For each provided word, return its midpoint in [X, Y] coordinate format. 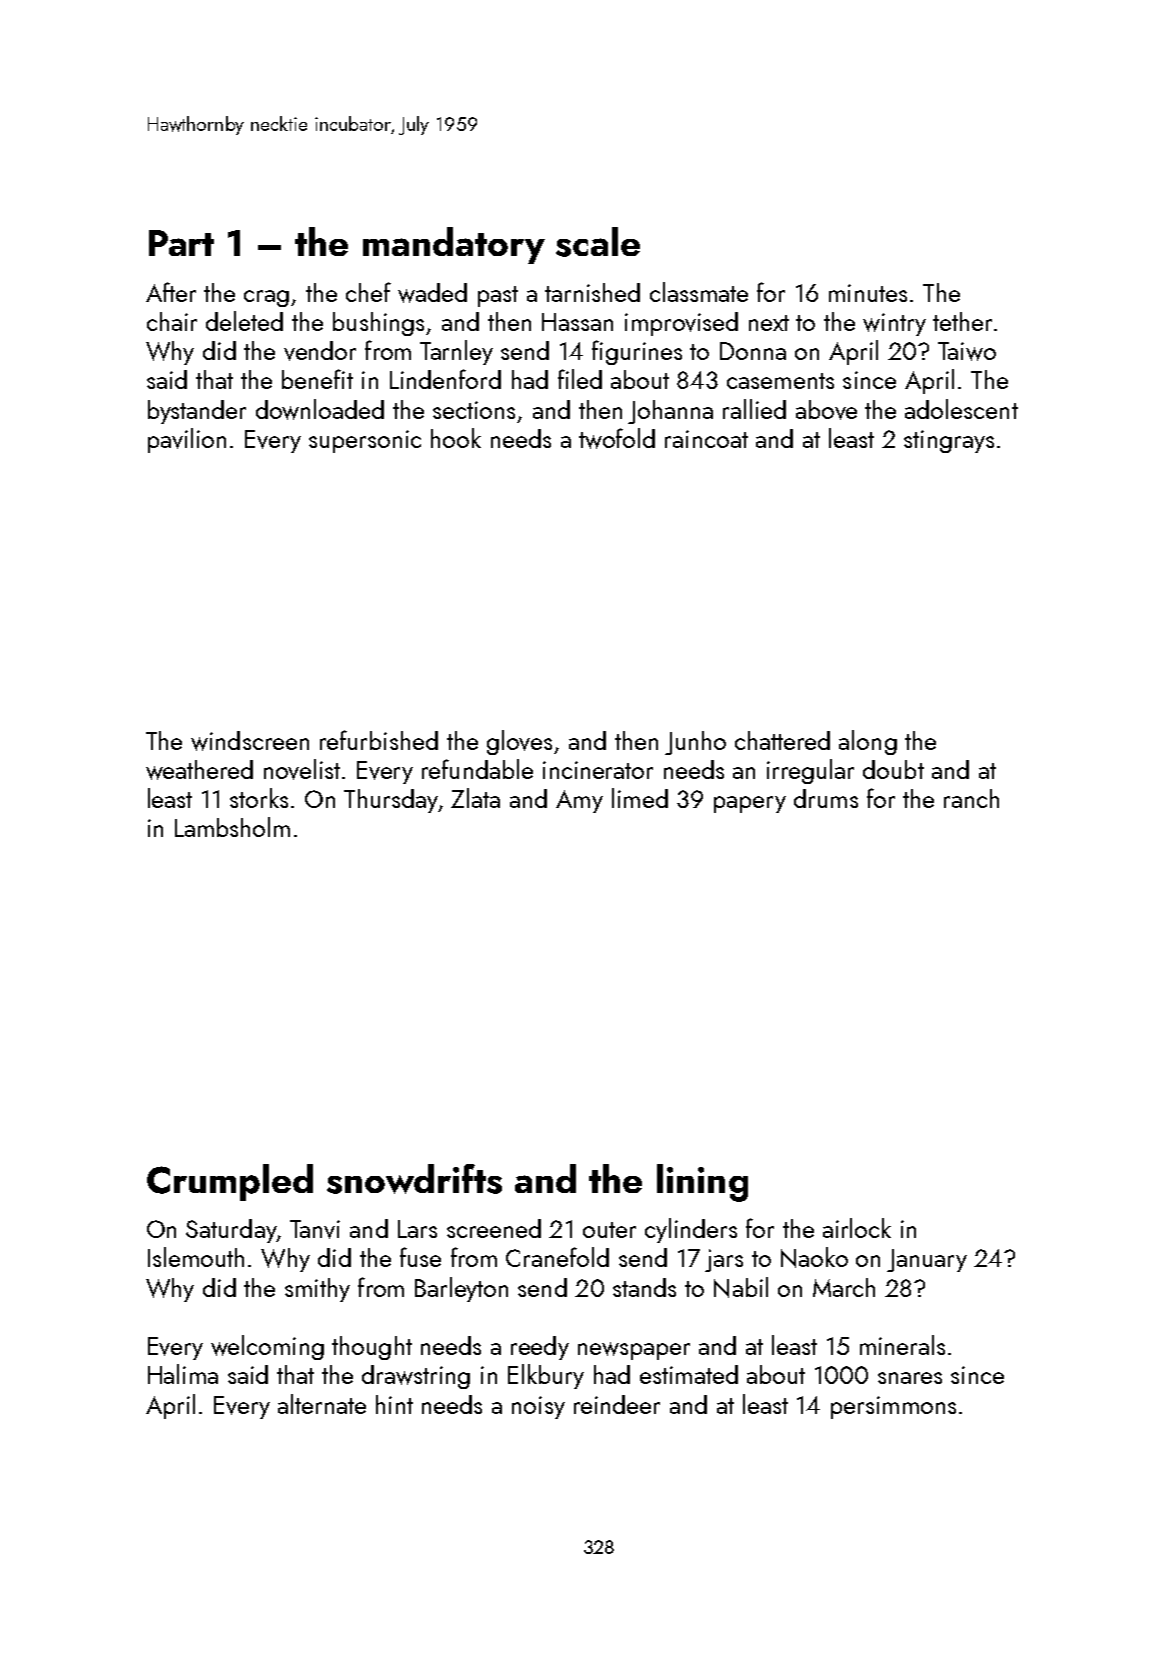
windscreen [250, 741]
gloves [519, 742]
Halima [183, 1374]
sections [474, 410]
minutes [868, 293]
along [868, 742]
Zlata [475, 798]
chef [368, 292]
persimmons [893, 1407]
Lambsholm [232, 827]
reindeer [617, 1404]
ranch [971, 798]
